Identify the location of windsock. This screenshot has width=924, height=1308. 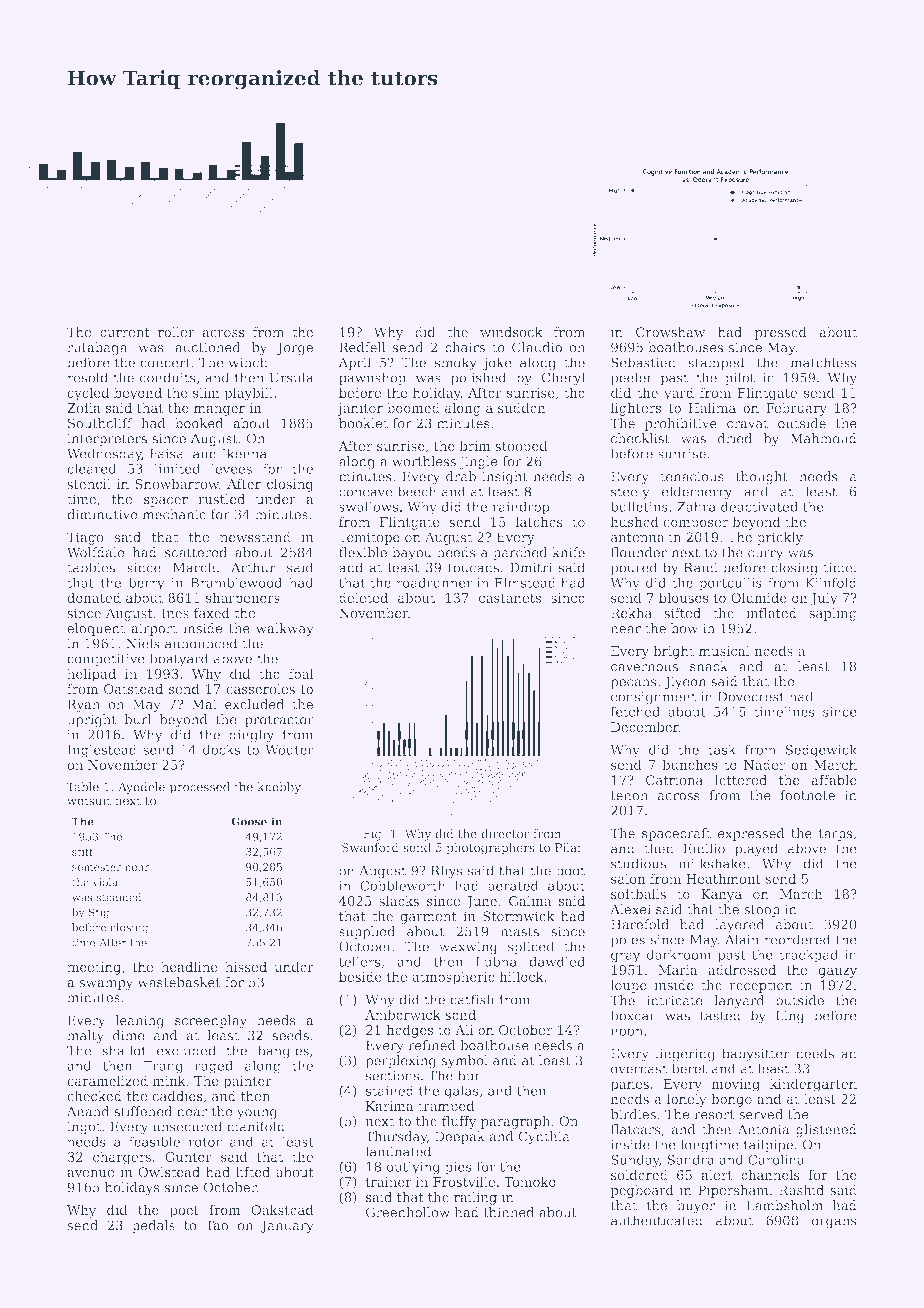
(511, 332).
